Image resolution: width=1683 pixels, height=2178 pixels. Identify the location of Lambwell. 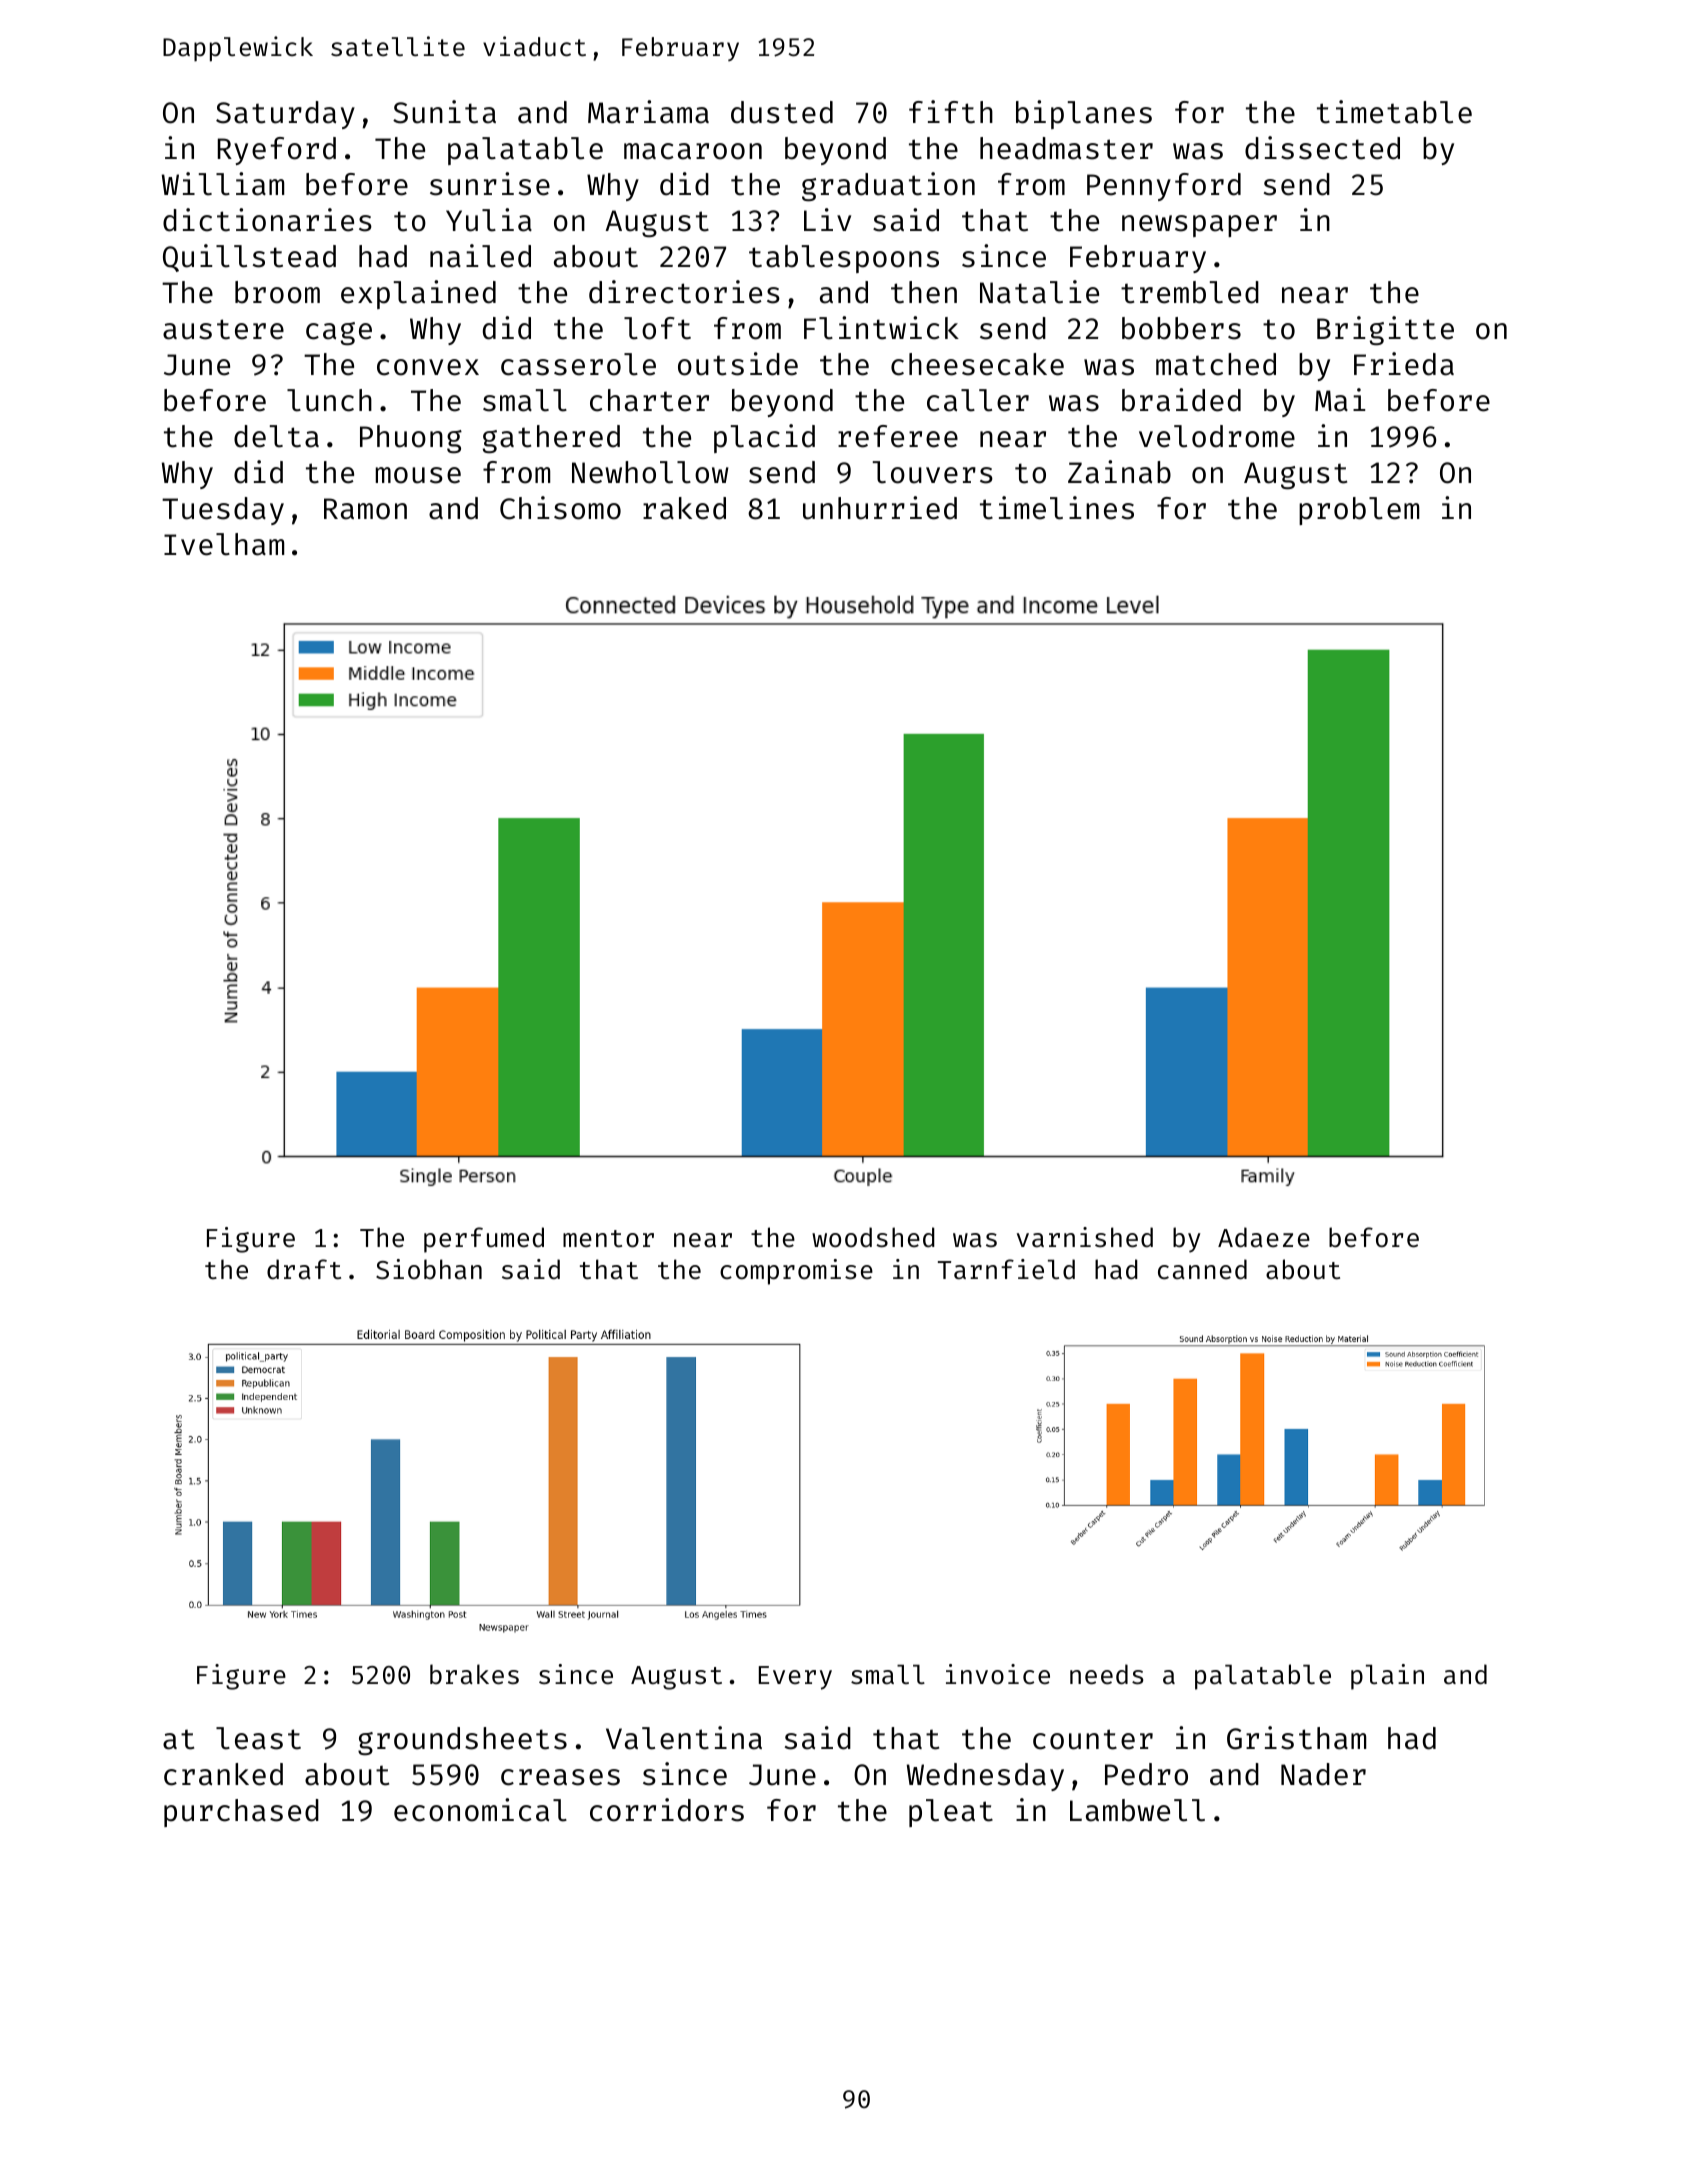
(1137, 1810).
